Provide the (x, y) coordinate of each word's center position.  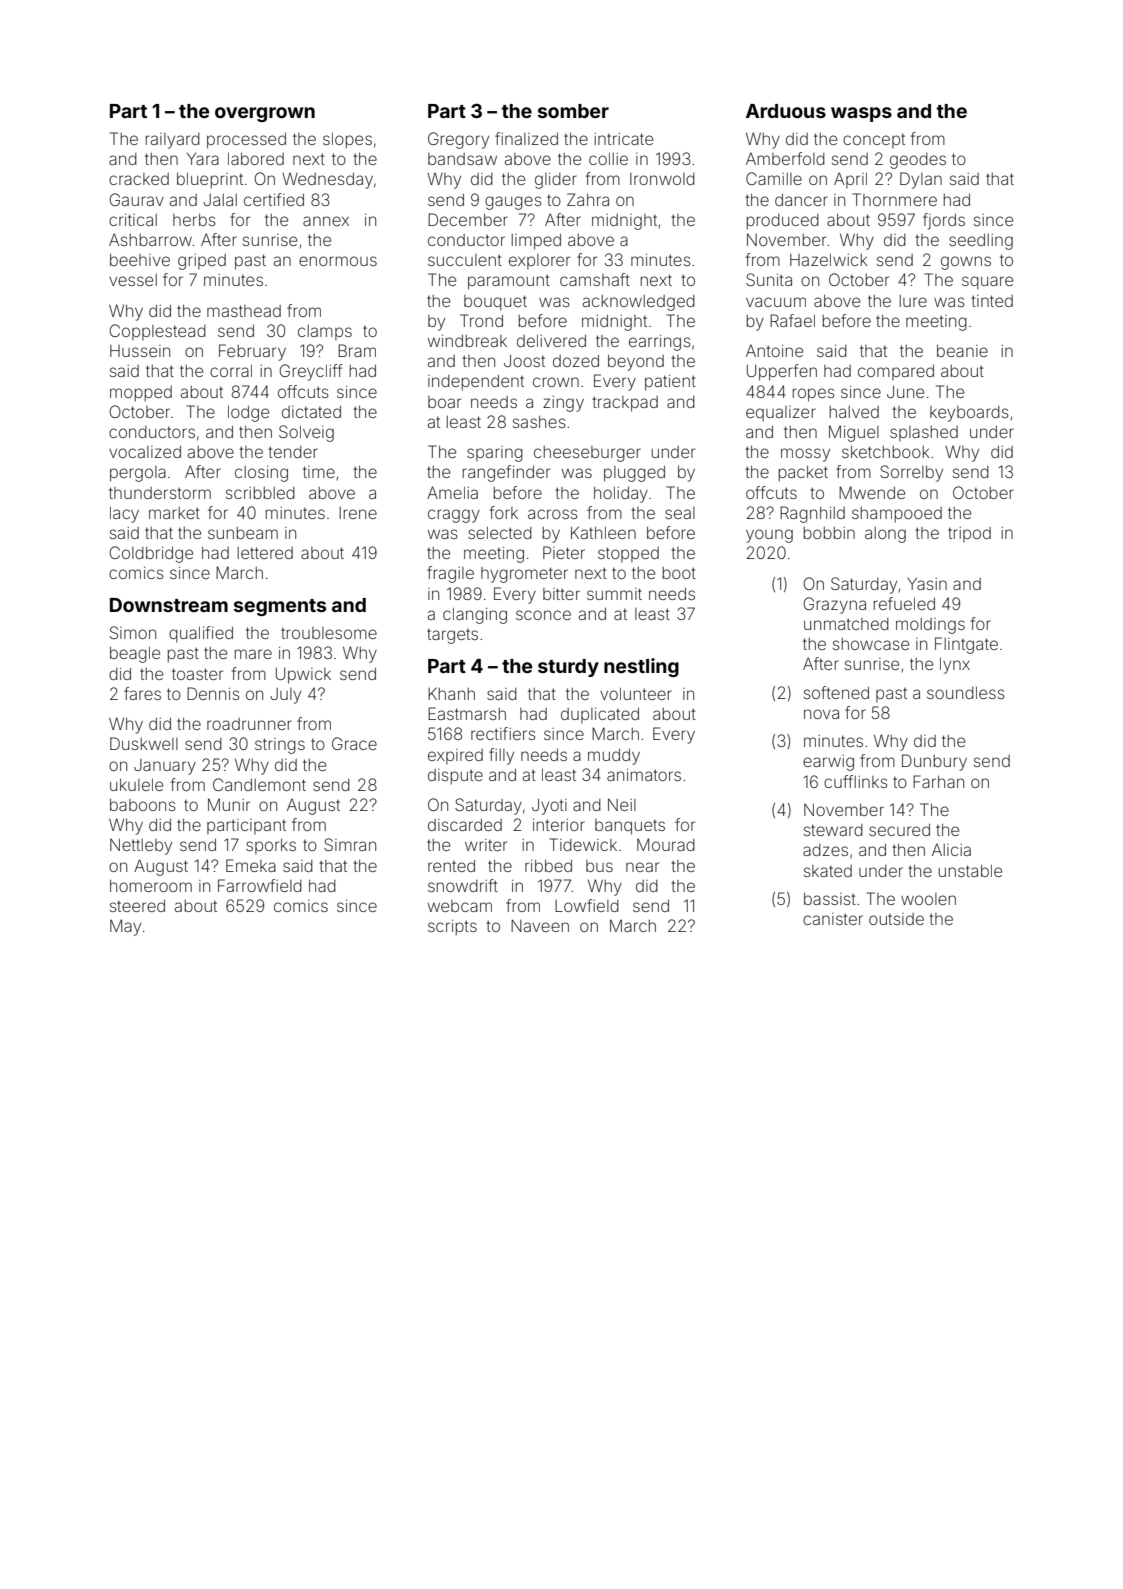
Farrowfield (260, 885)
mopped (141, 394)
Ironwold (662, 179)
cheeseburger (587, 454)
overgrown (265, 114)
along (885, 535)
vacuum (776, 302)
